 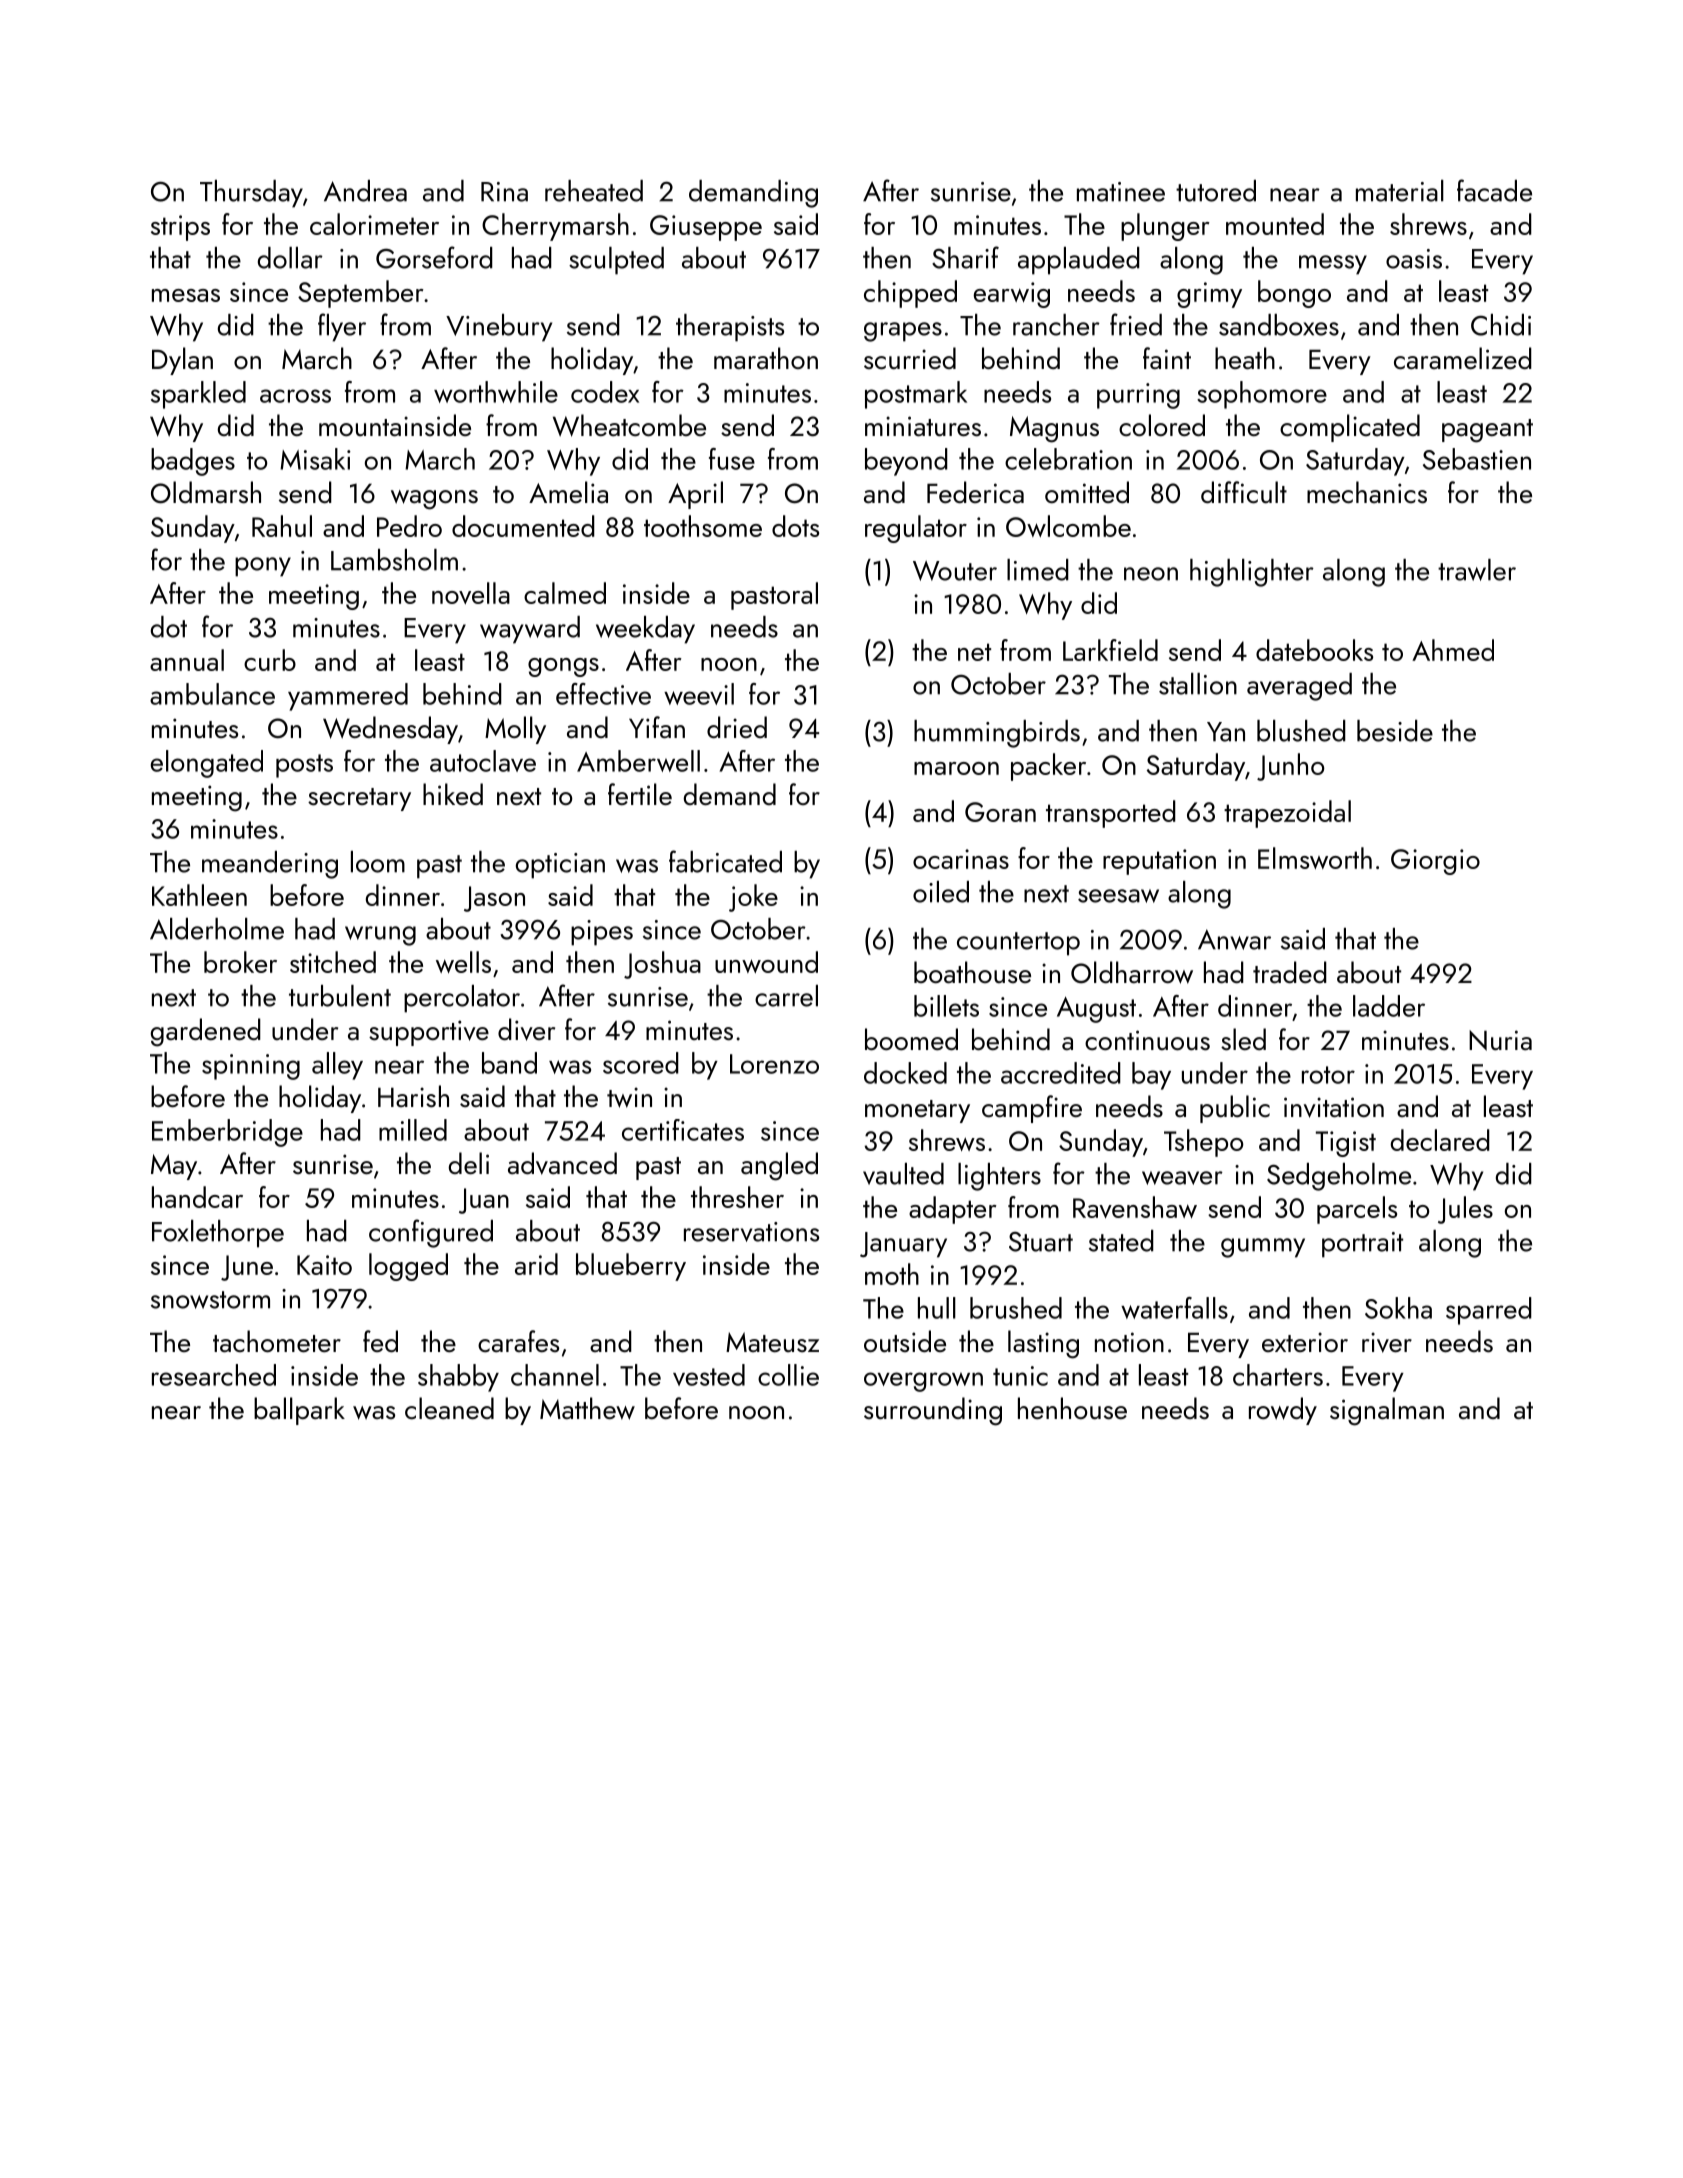 What do you see at coordinates (751, 1232) in the screenshot?
I see `reservations` at bounding box center [751, 1232].
